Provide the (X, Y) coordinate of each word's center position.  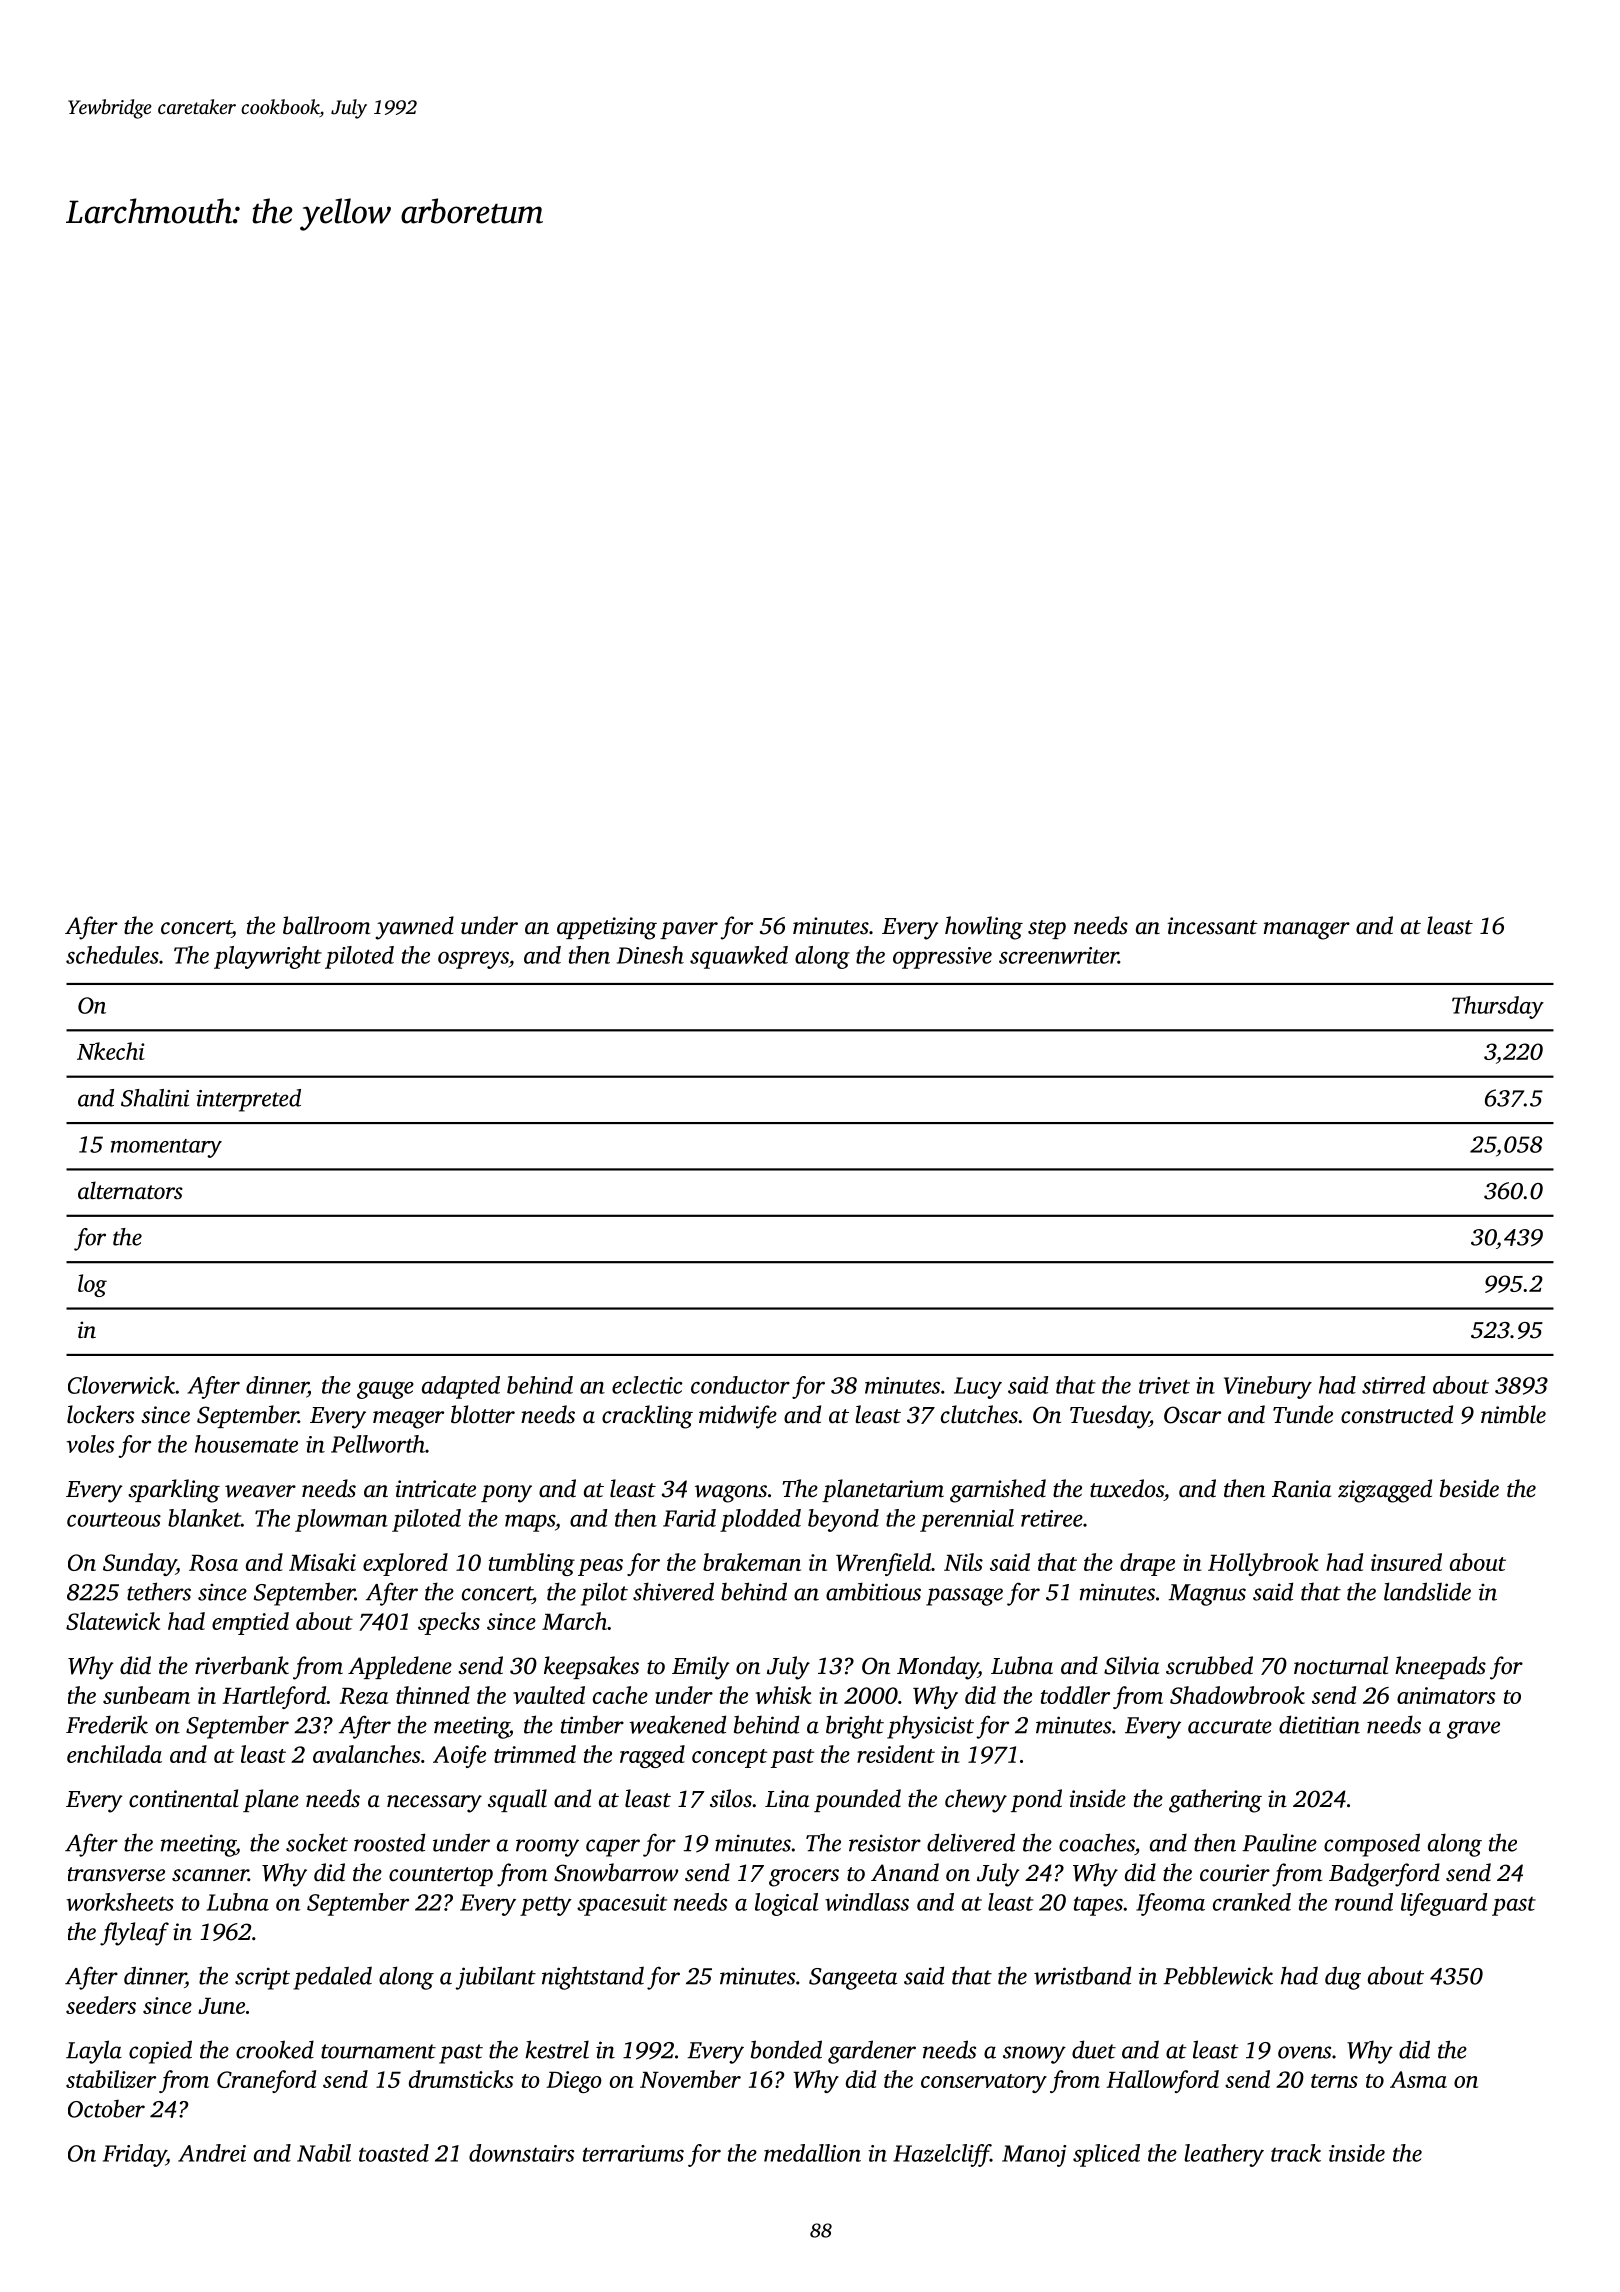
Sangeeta (853, 1979)
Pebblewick (1218, 1975)
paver (689, 930)
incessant (1212, 926)
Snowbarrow (616, 1872)
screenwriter (1058, 955)
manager (1307, 931)
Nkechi (111, 1051)
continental (184, 1798)
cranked (1252, 1902)
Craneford (266, 2081)
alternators (130, 1190)
